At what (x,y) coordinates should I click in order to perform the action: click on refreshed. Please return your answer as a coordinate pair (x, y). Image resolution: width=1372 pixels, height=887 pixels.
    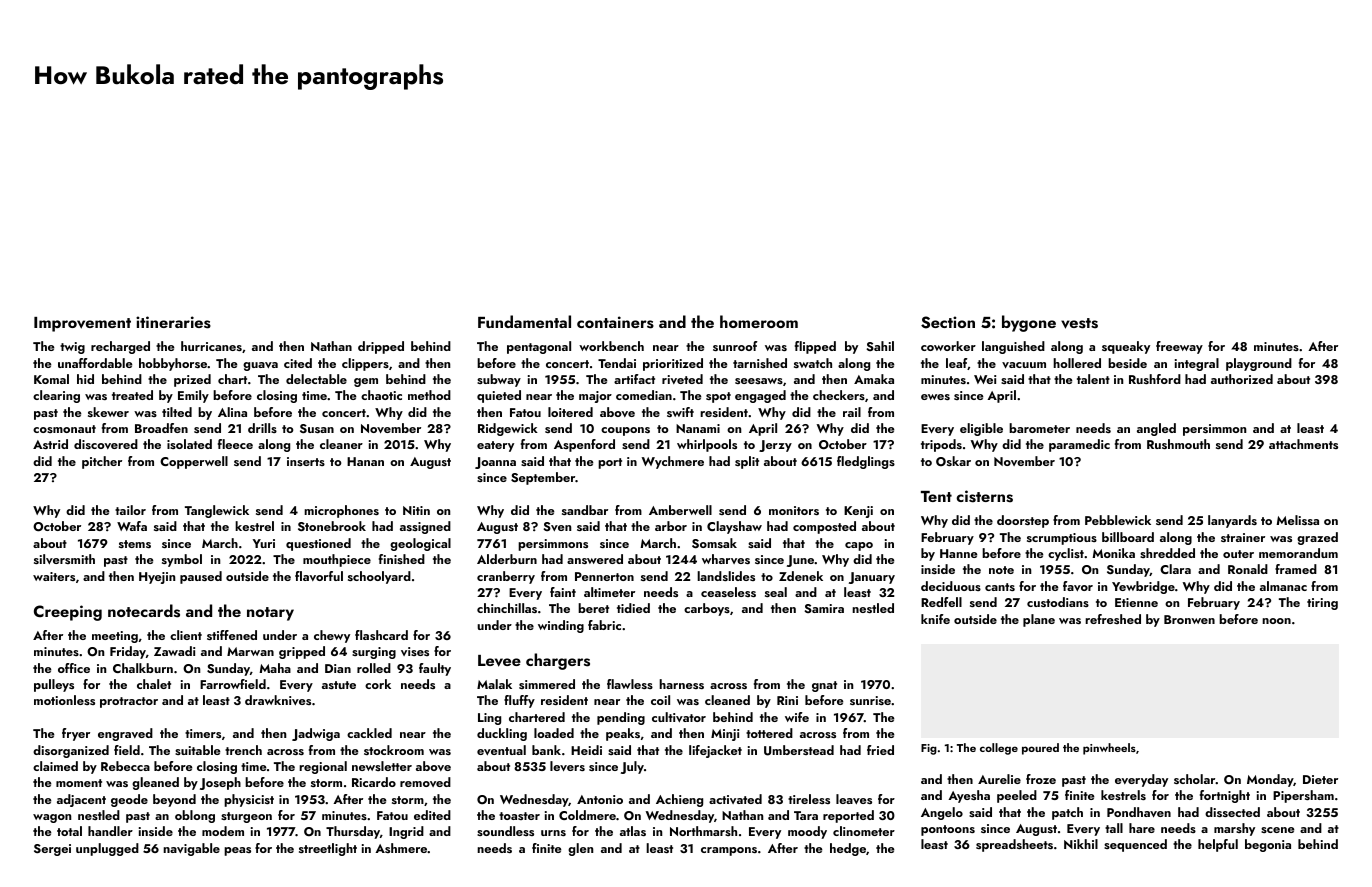
    Looking at the image, I should click on (1113, 619).
